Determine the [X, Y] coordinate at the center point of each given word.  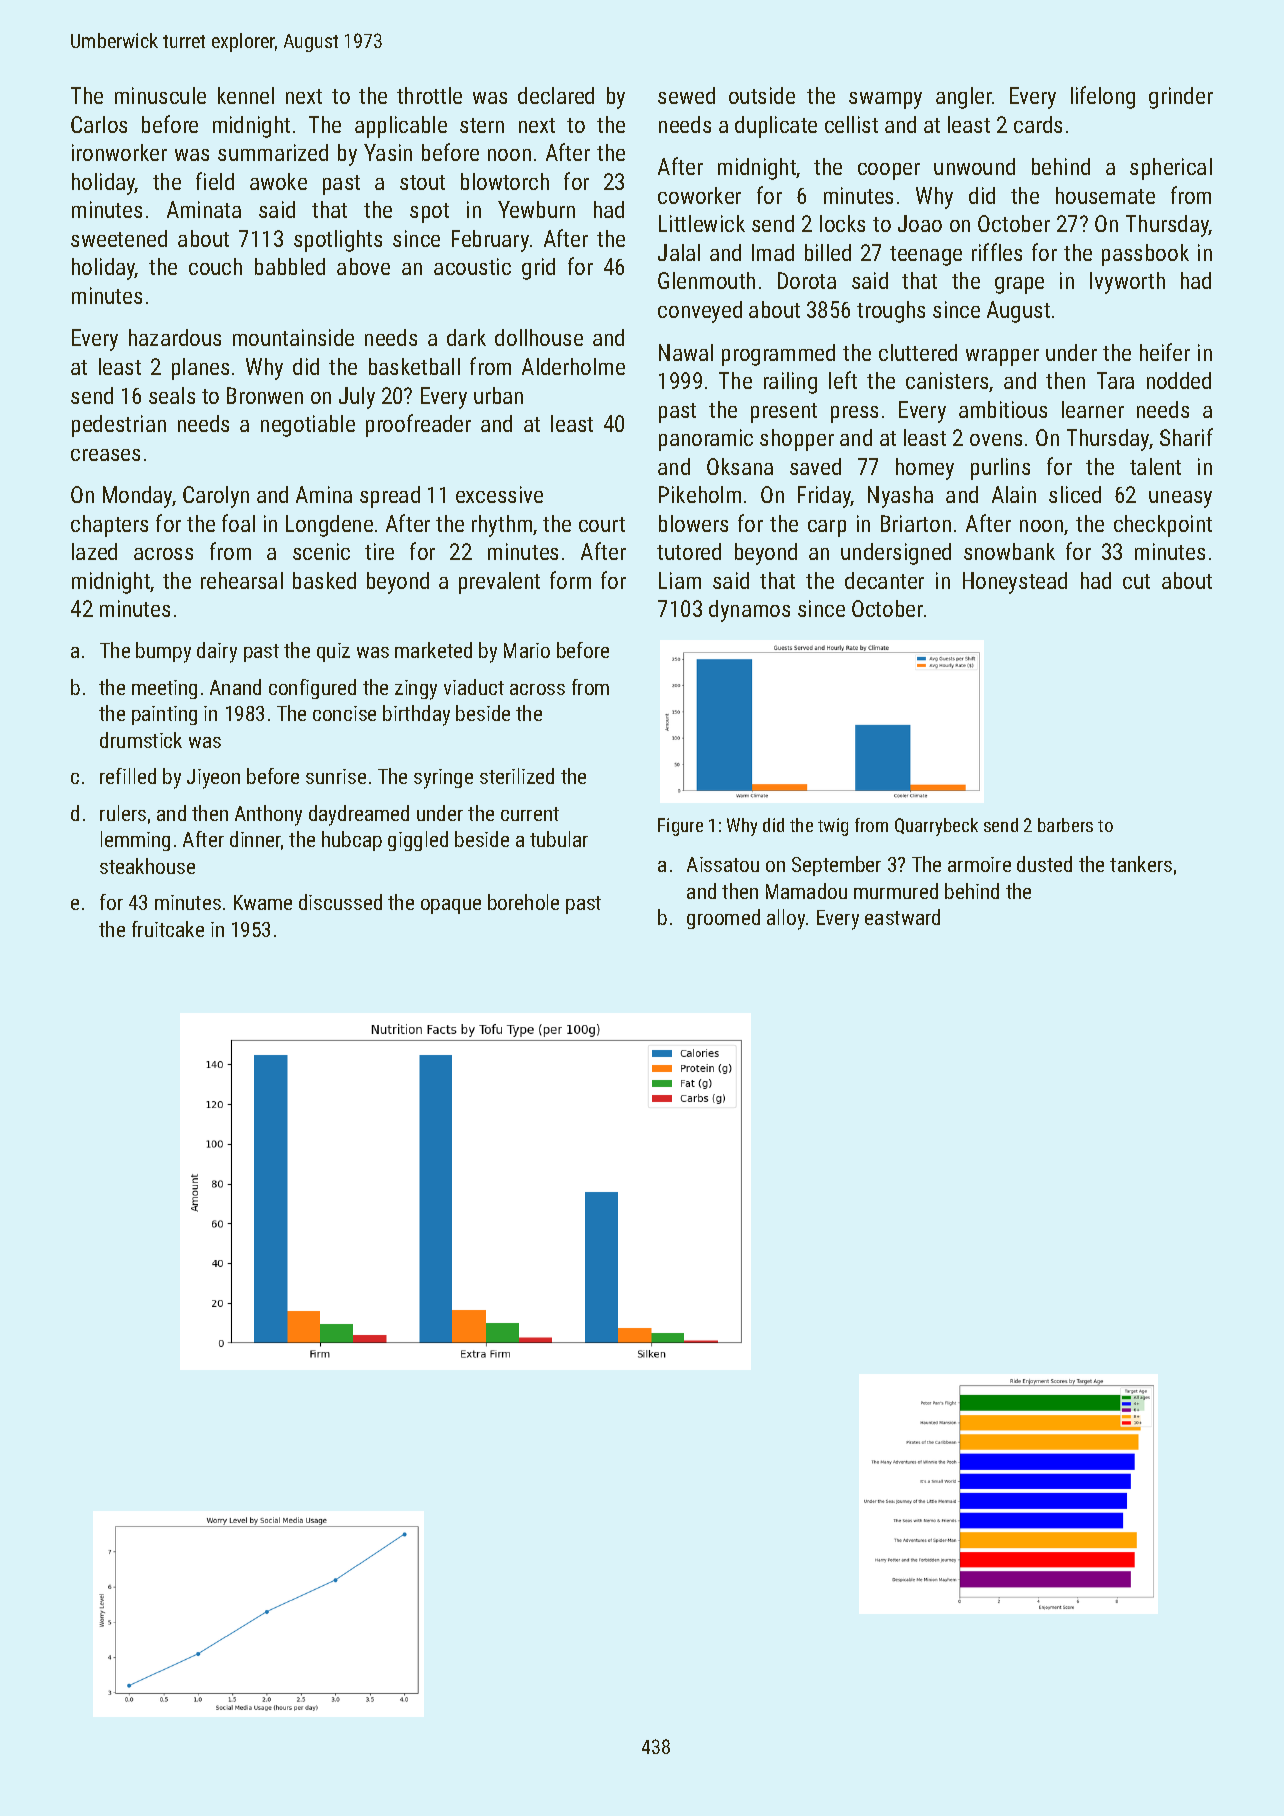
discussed [340, 902]
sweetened [119, 238]
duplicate [776, 127]
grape [1019, 285]
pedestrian [119, 426]
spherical [1171, 169]
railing [790, 383]
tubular [559, 839]
